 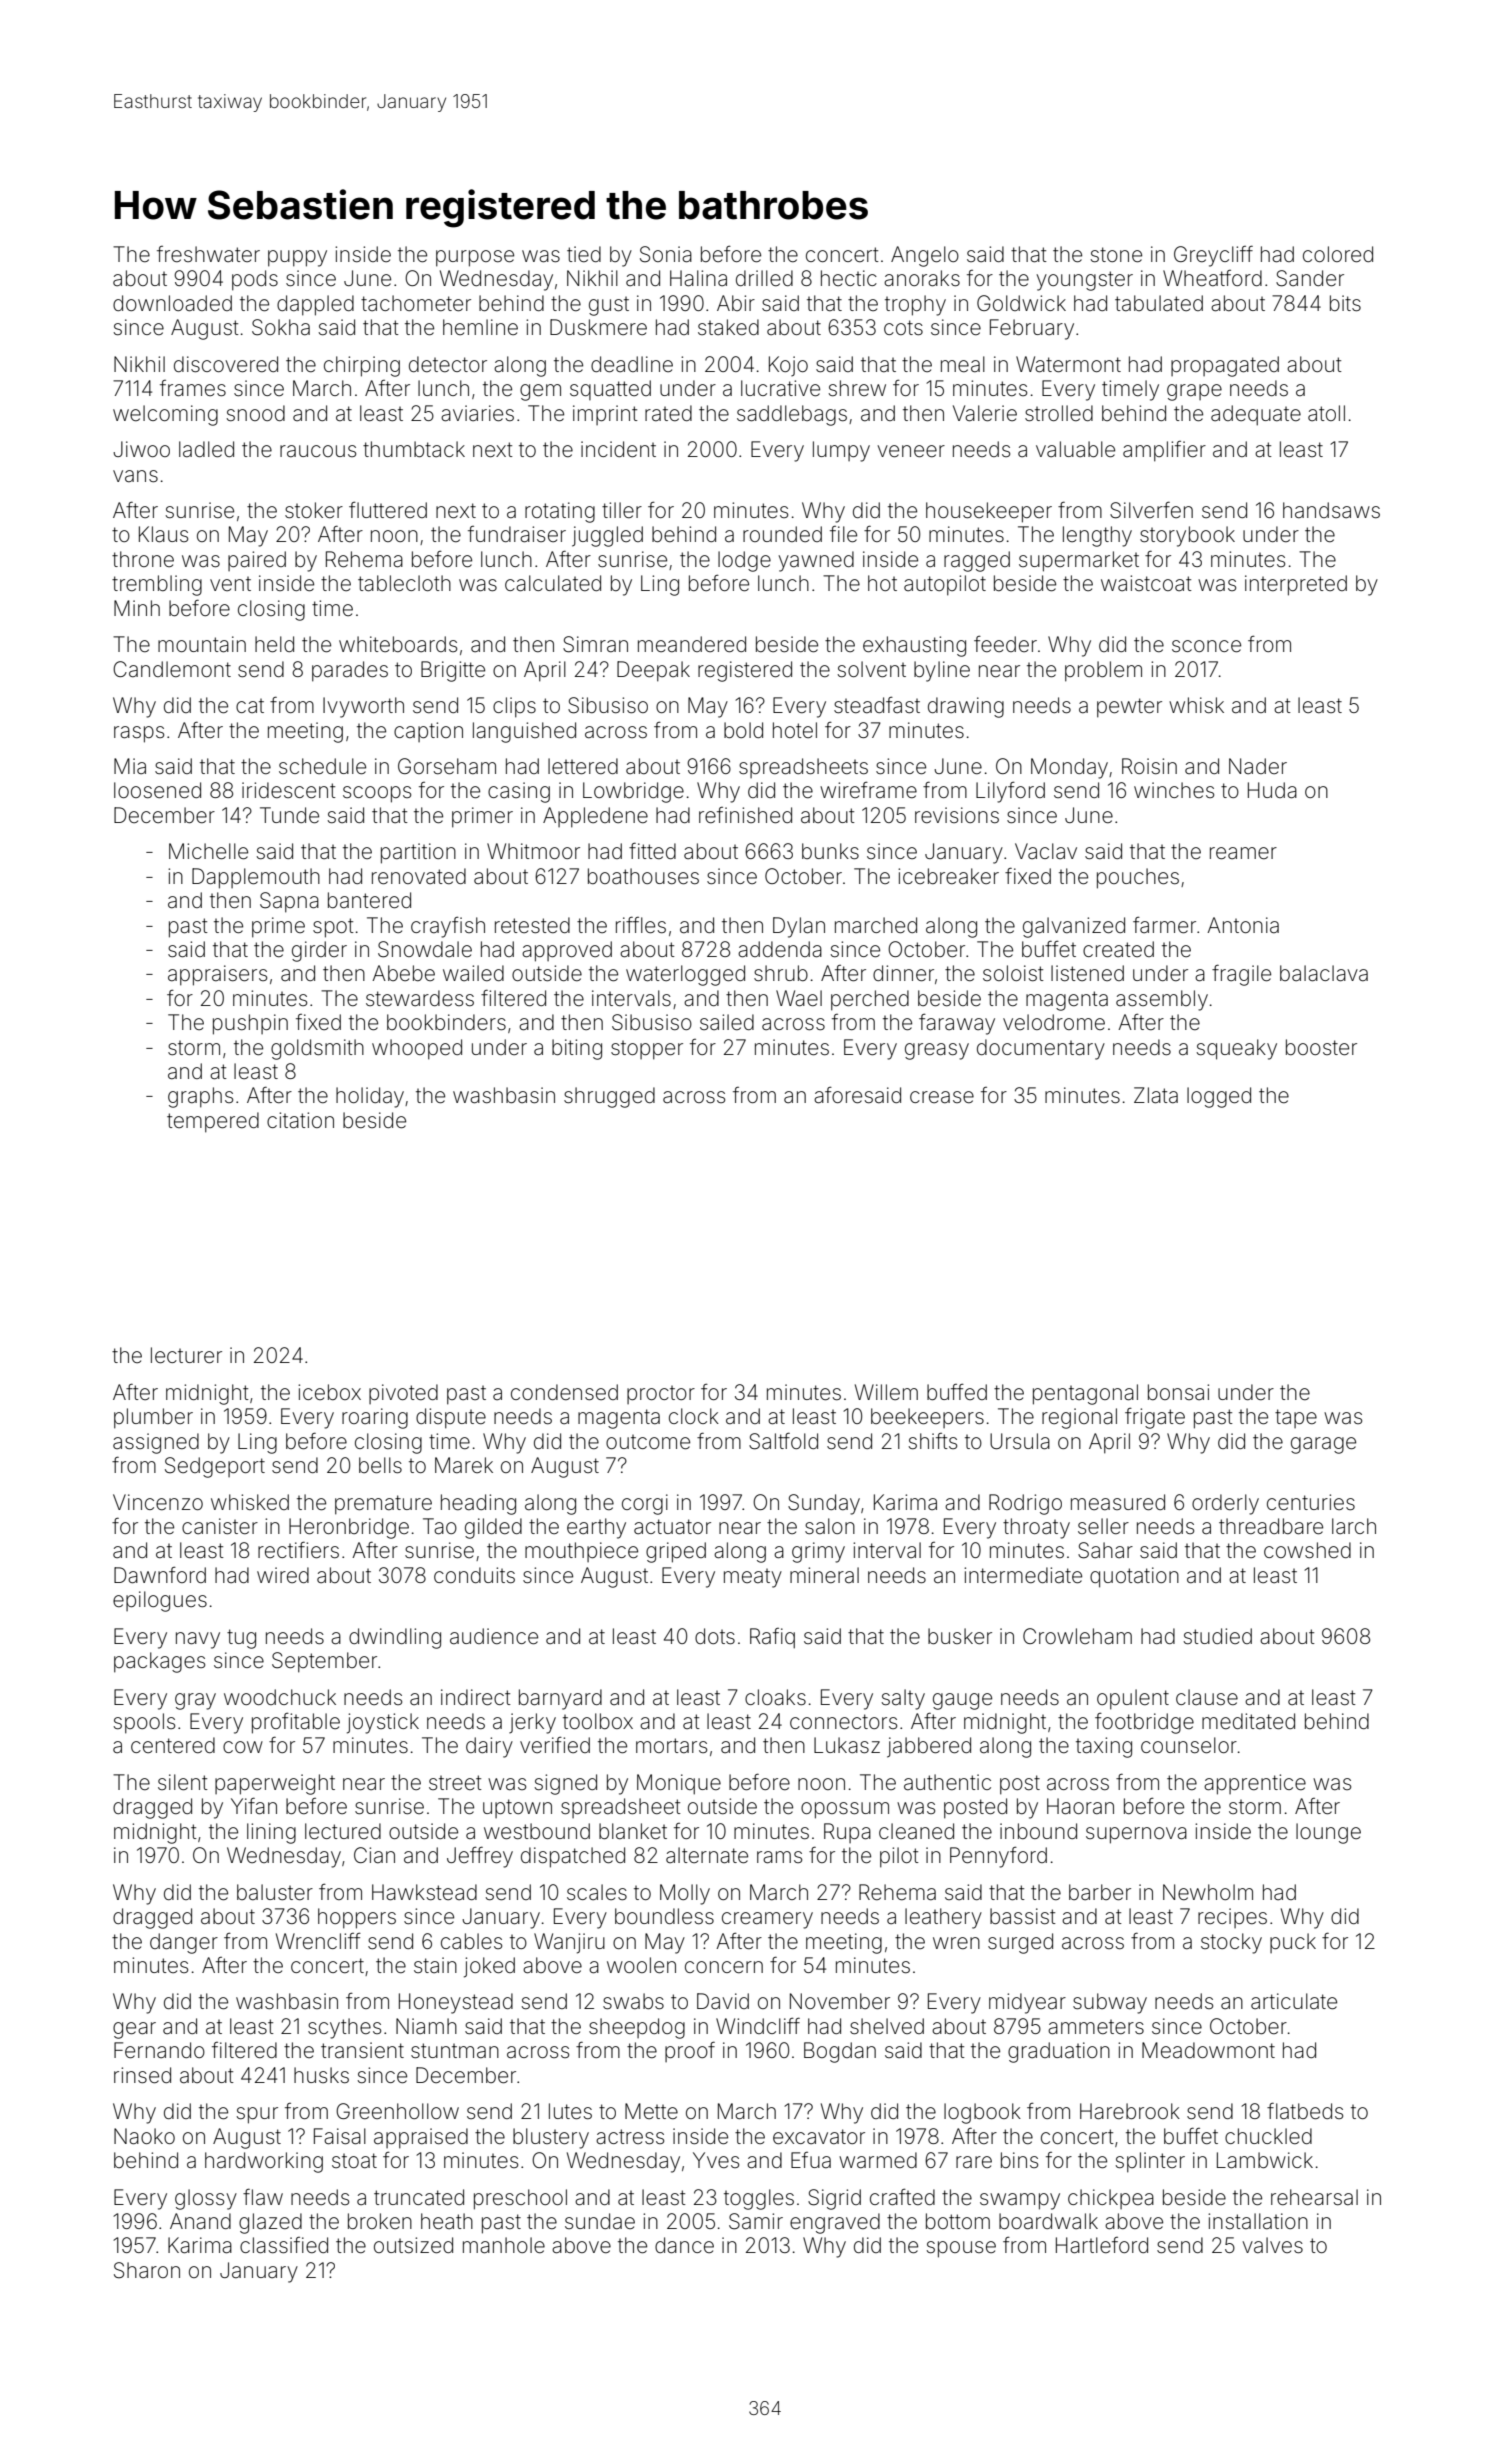 What do you see at coordinates (597, 1892) in the image?
I see `scales` at bounding box center [597, 1892].
